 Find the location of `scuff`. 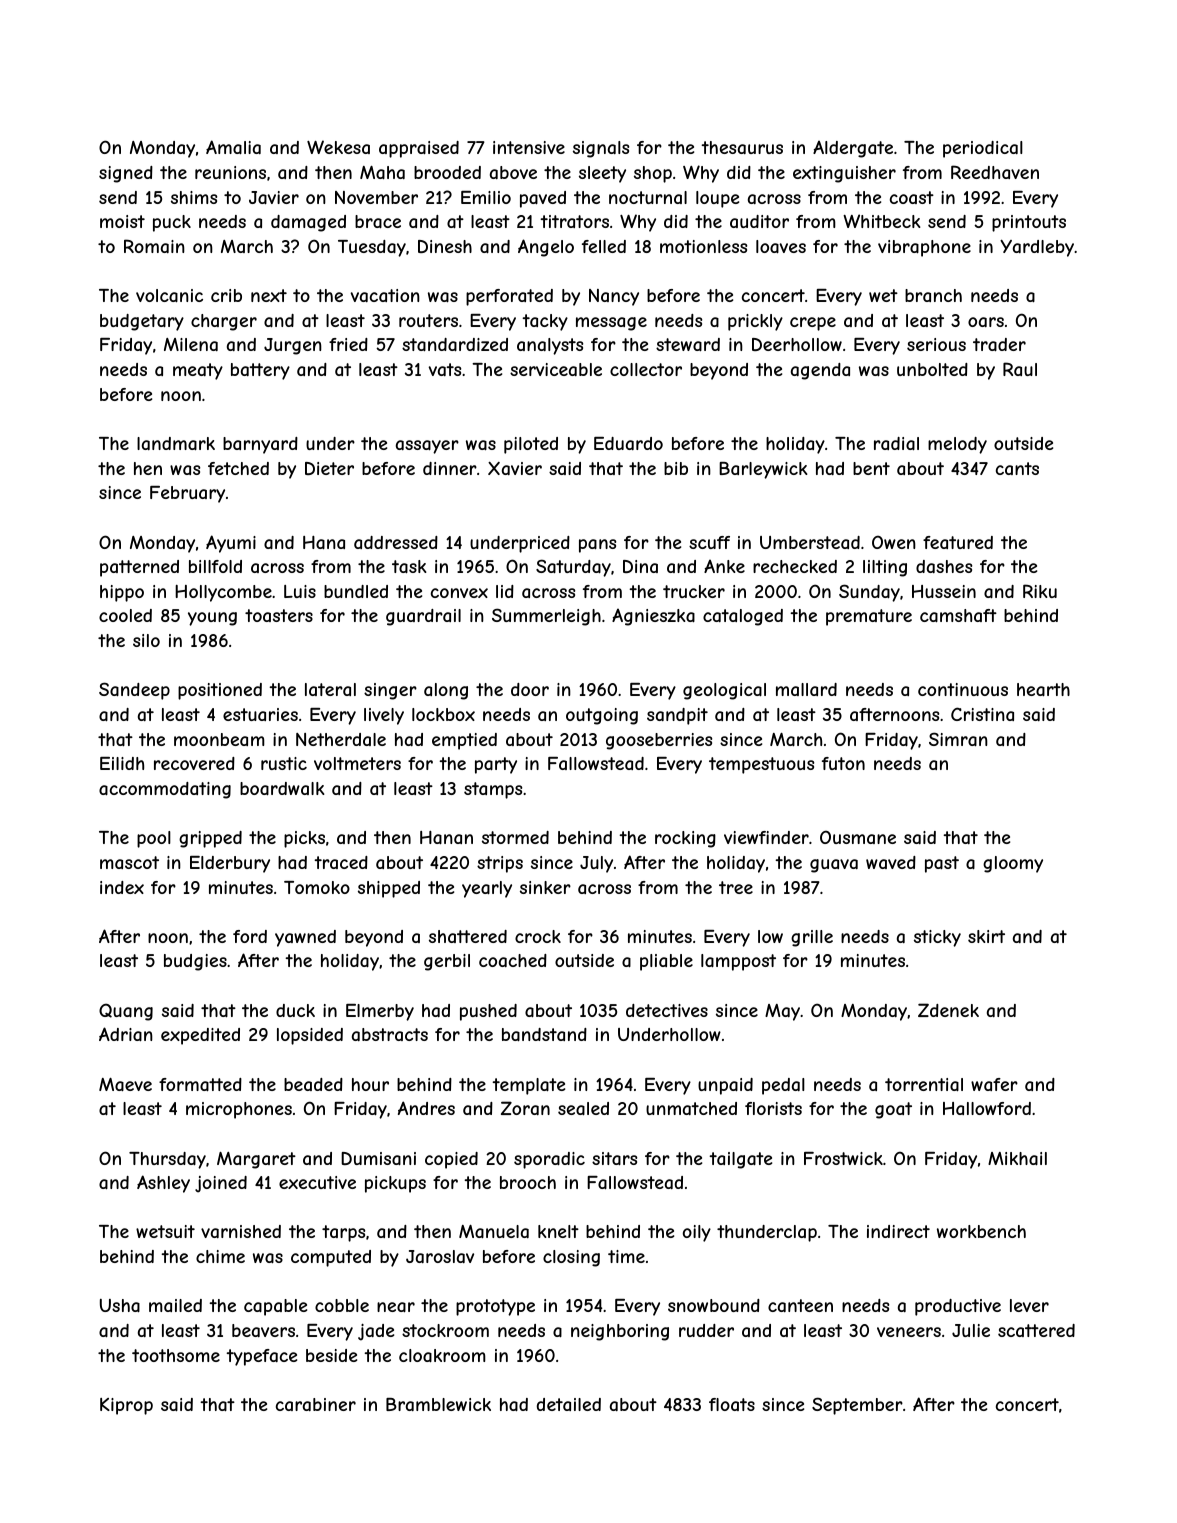

scuff is located at coordinates (709, 542).
